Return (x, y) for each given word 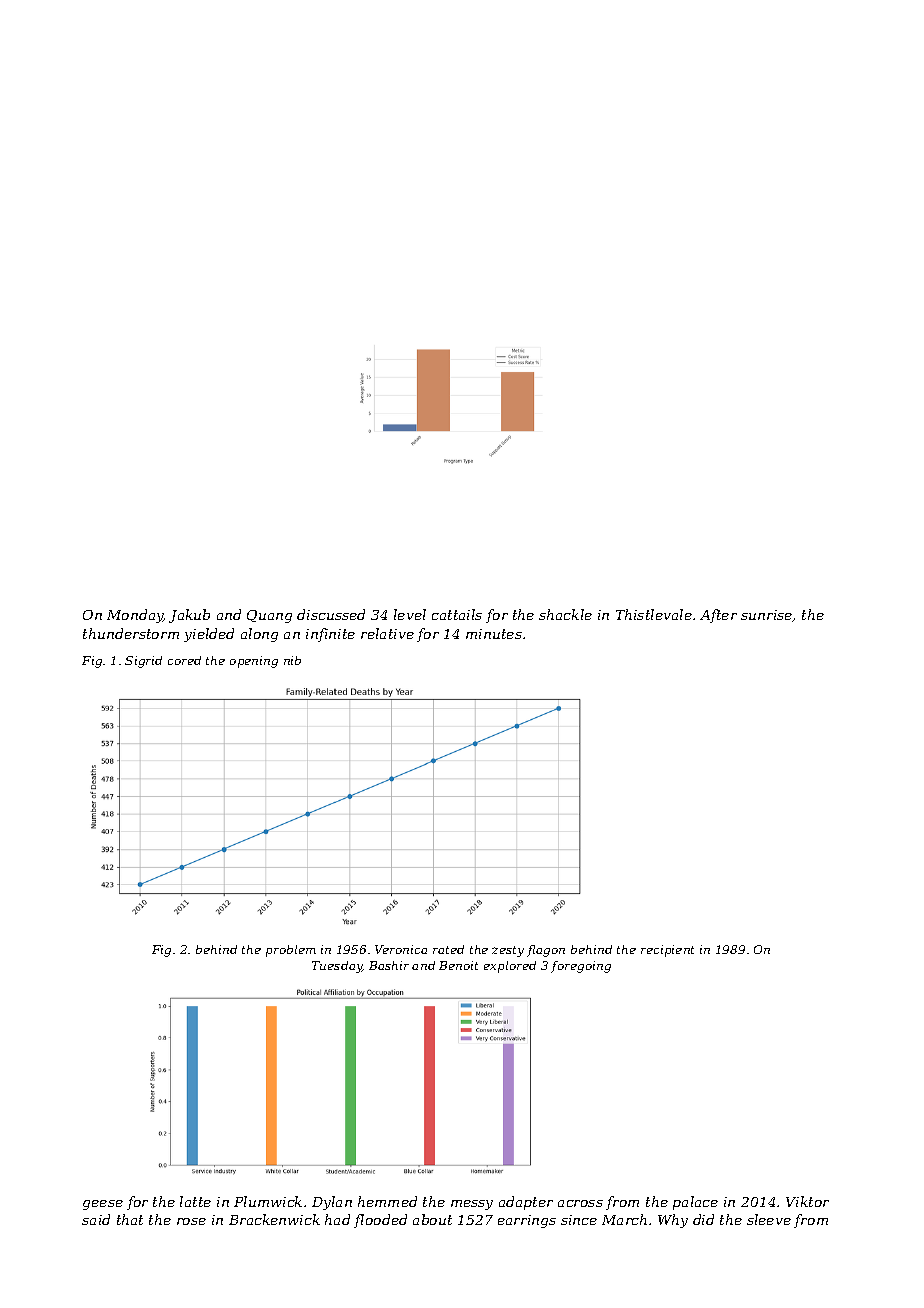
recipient (667, 951)
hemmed (387, 1201)
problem (291, 951)
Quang (269, 616)
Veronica (401, 949)
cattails (457, 614)
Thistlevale (654, 614)
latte (195, 1201)
